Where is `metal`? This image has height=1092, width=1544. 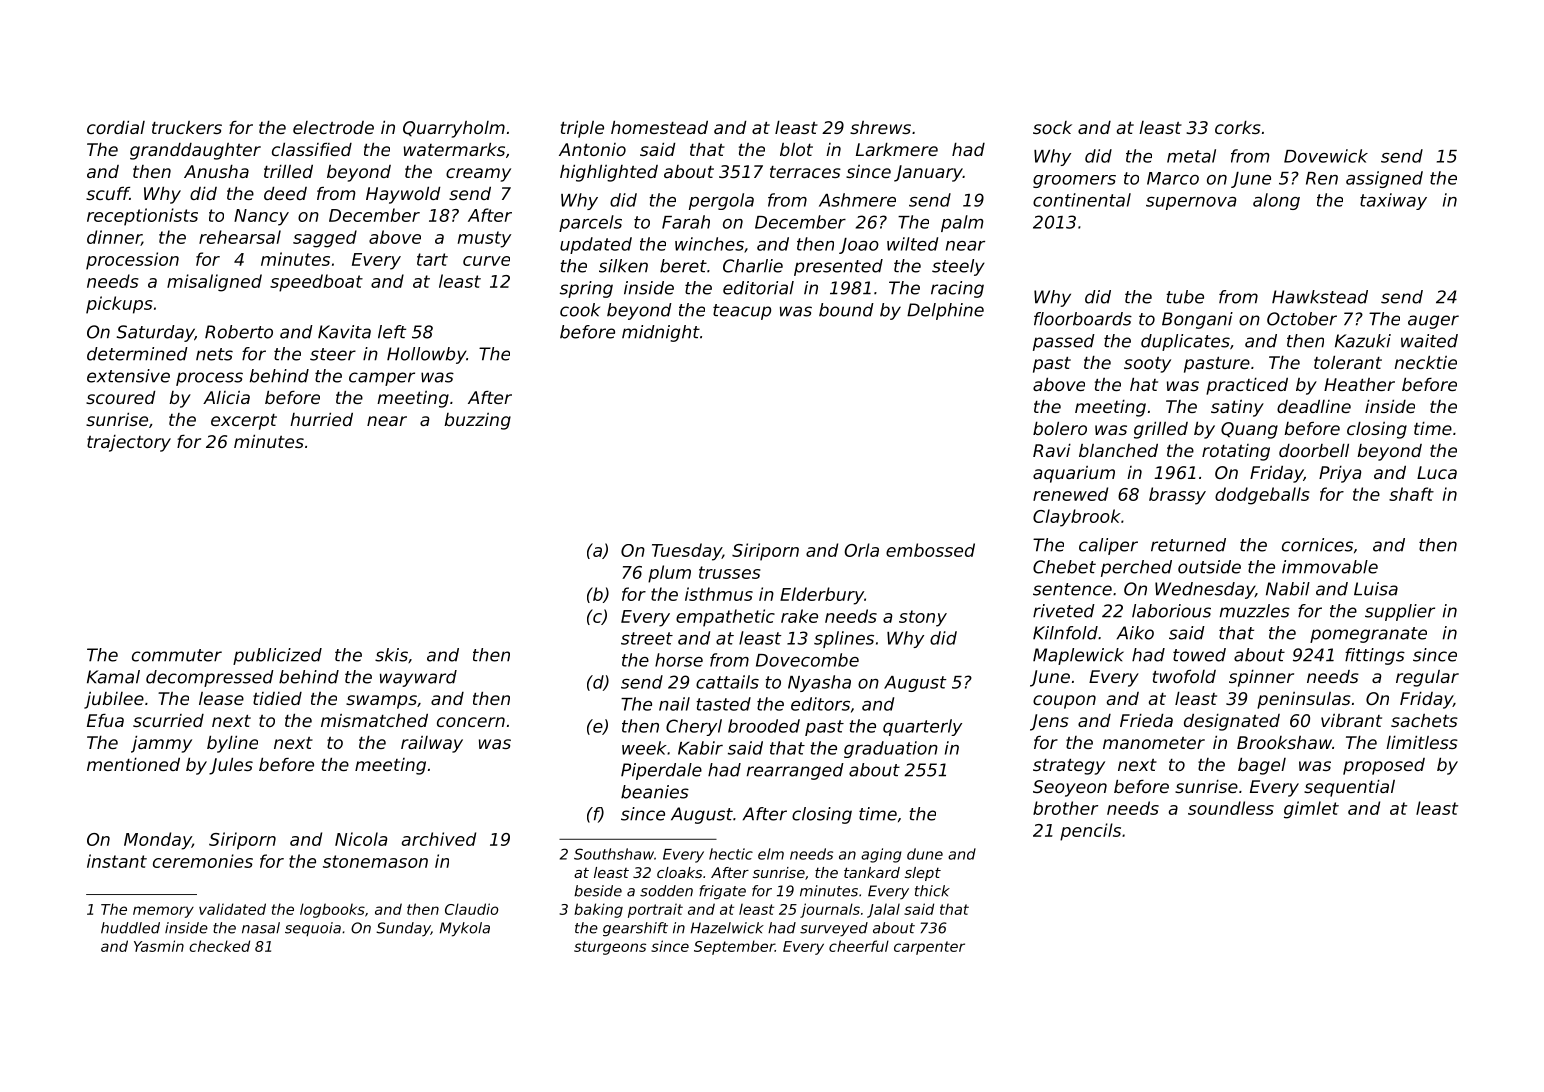
metal is located at coordinates (1191, 156).
